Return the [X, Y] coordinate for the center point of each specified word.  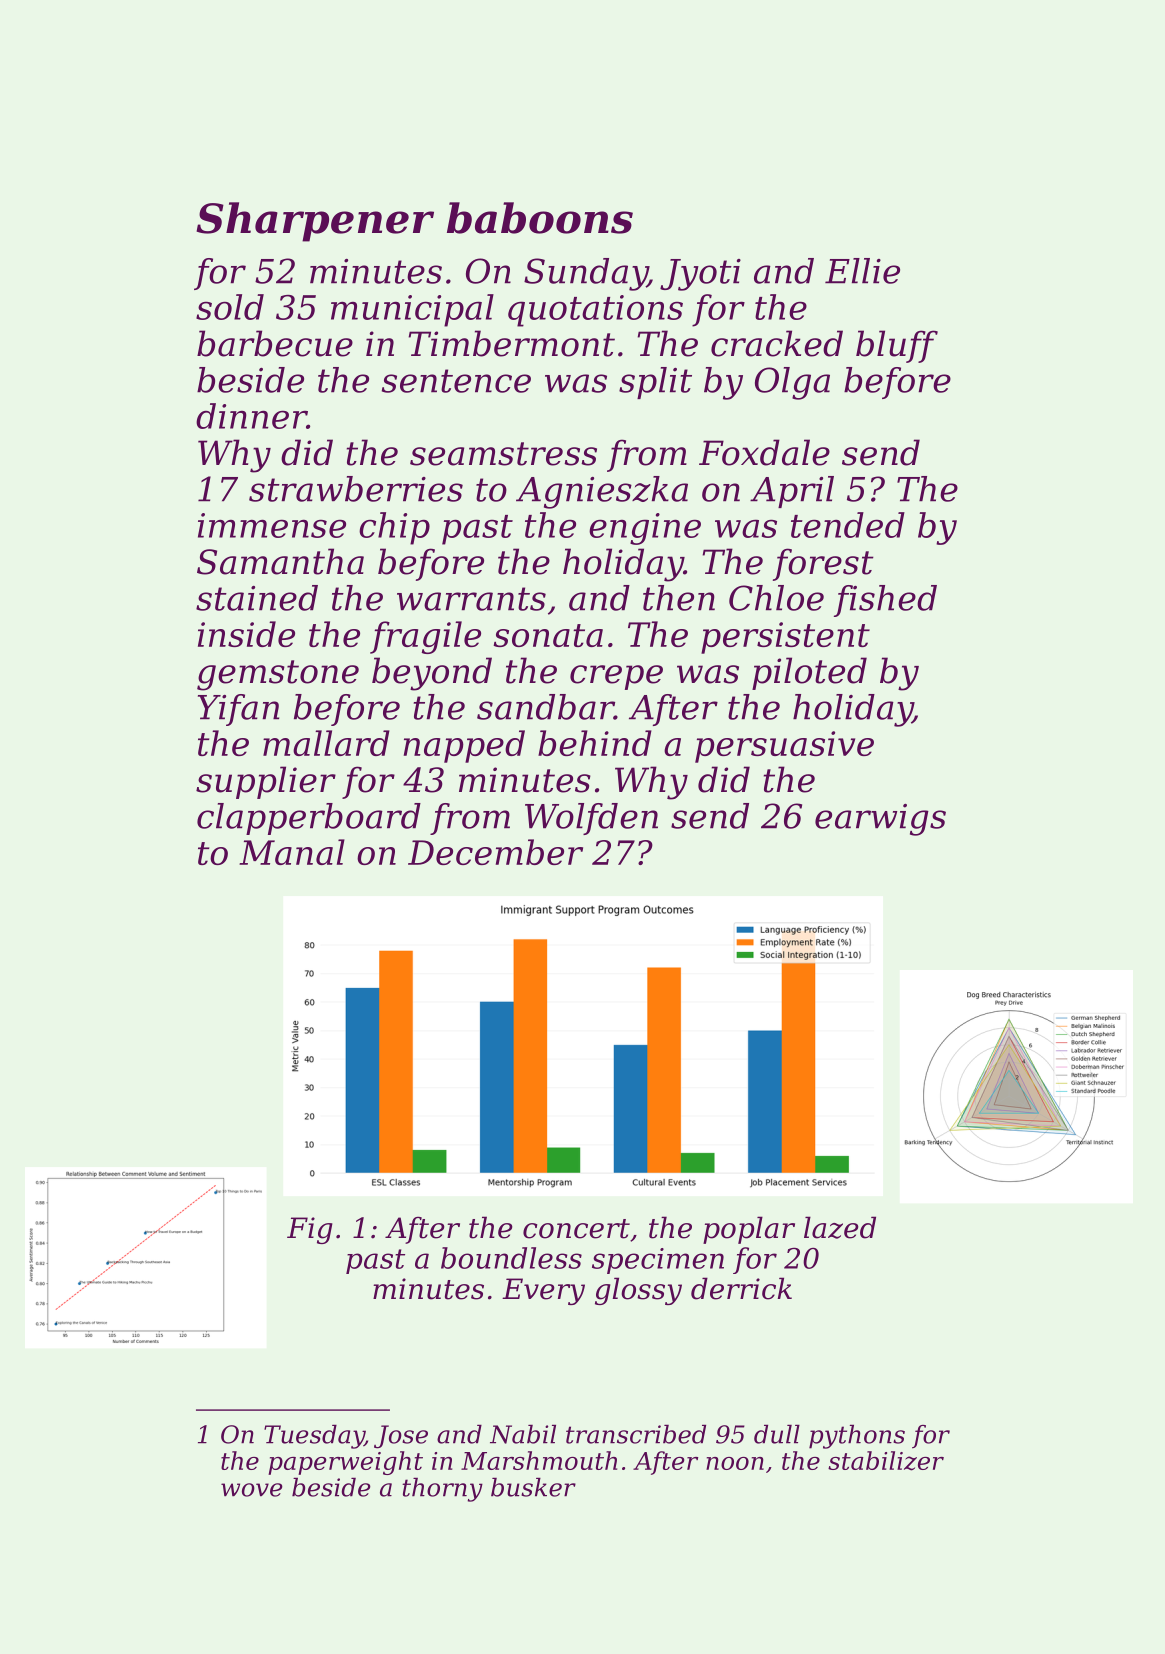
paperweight [345, 1463]
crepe [616, 677]
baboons [540, 218]
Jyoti [700, 275]
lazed [840, 1227]
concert [576, 1229]
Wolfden [591, 819]
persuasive [784, 747]
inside [246, 634]
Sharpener [315, 222]
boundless [511, 1258]
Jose [401, 1437]
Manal [292, 852]
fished [885, 601]
